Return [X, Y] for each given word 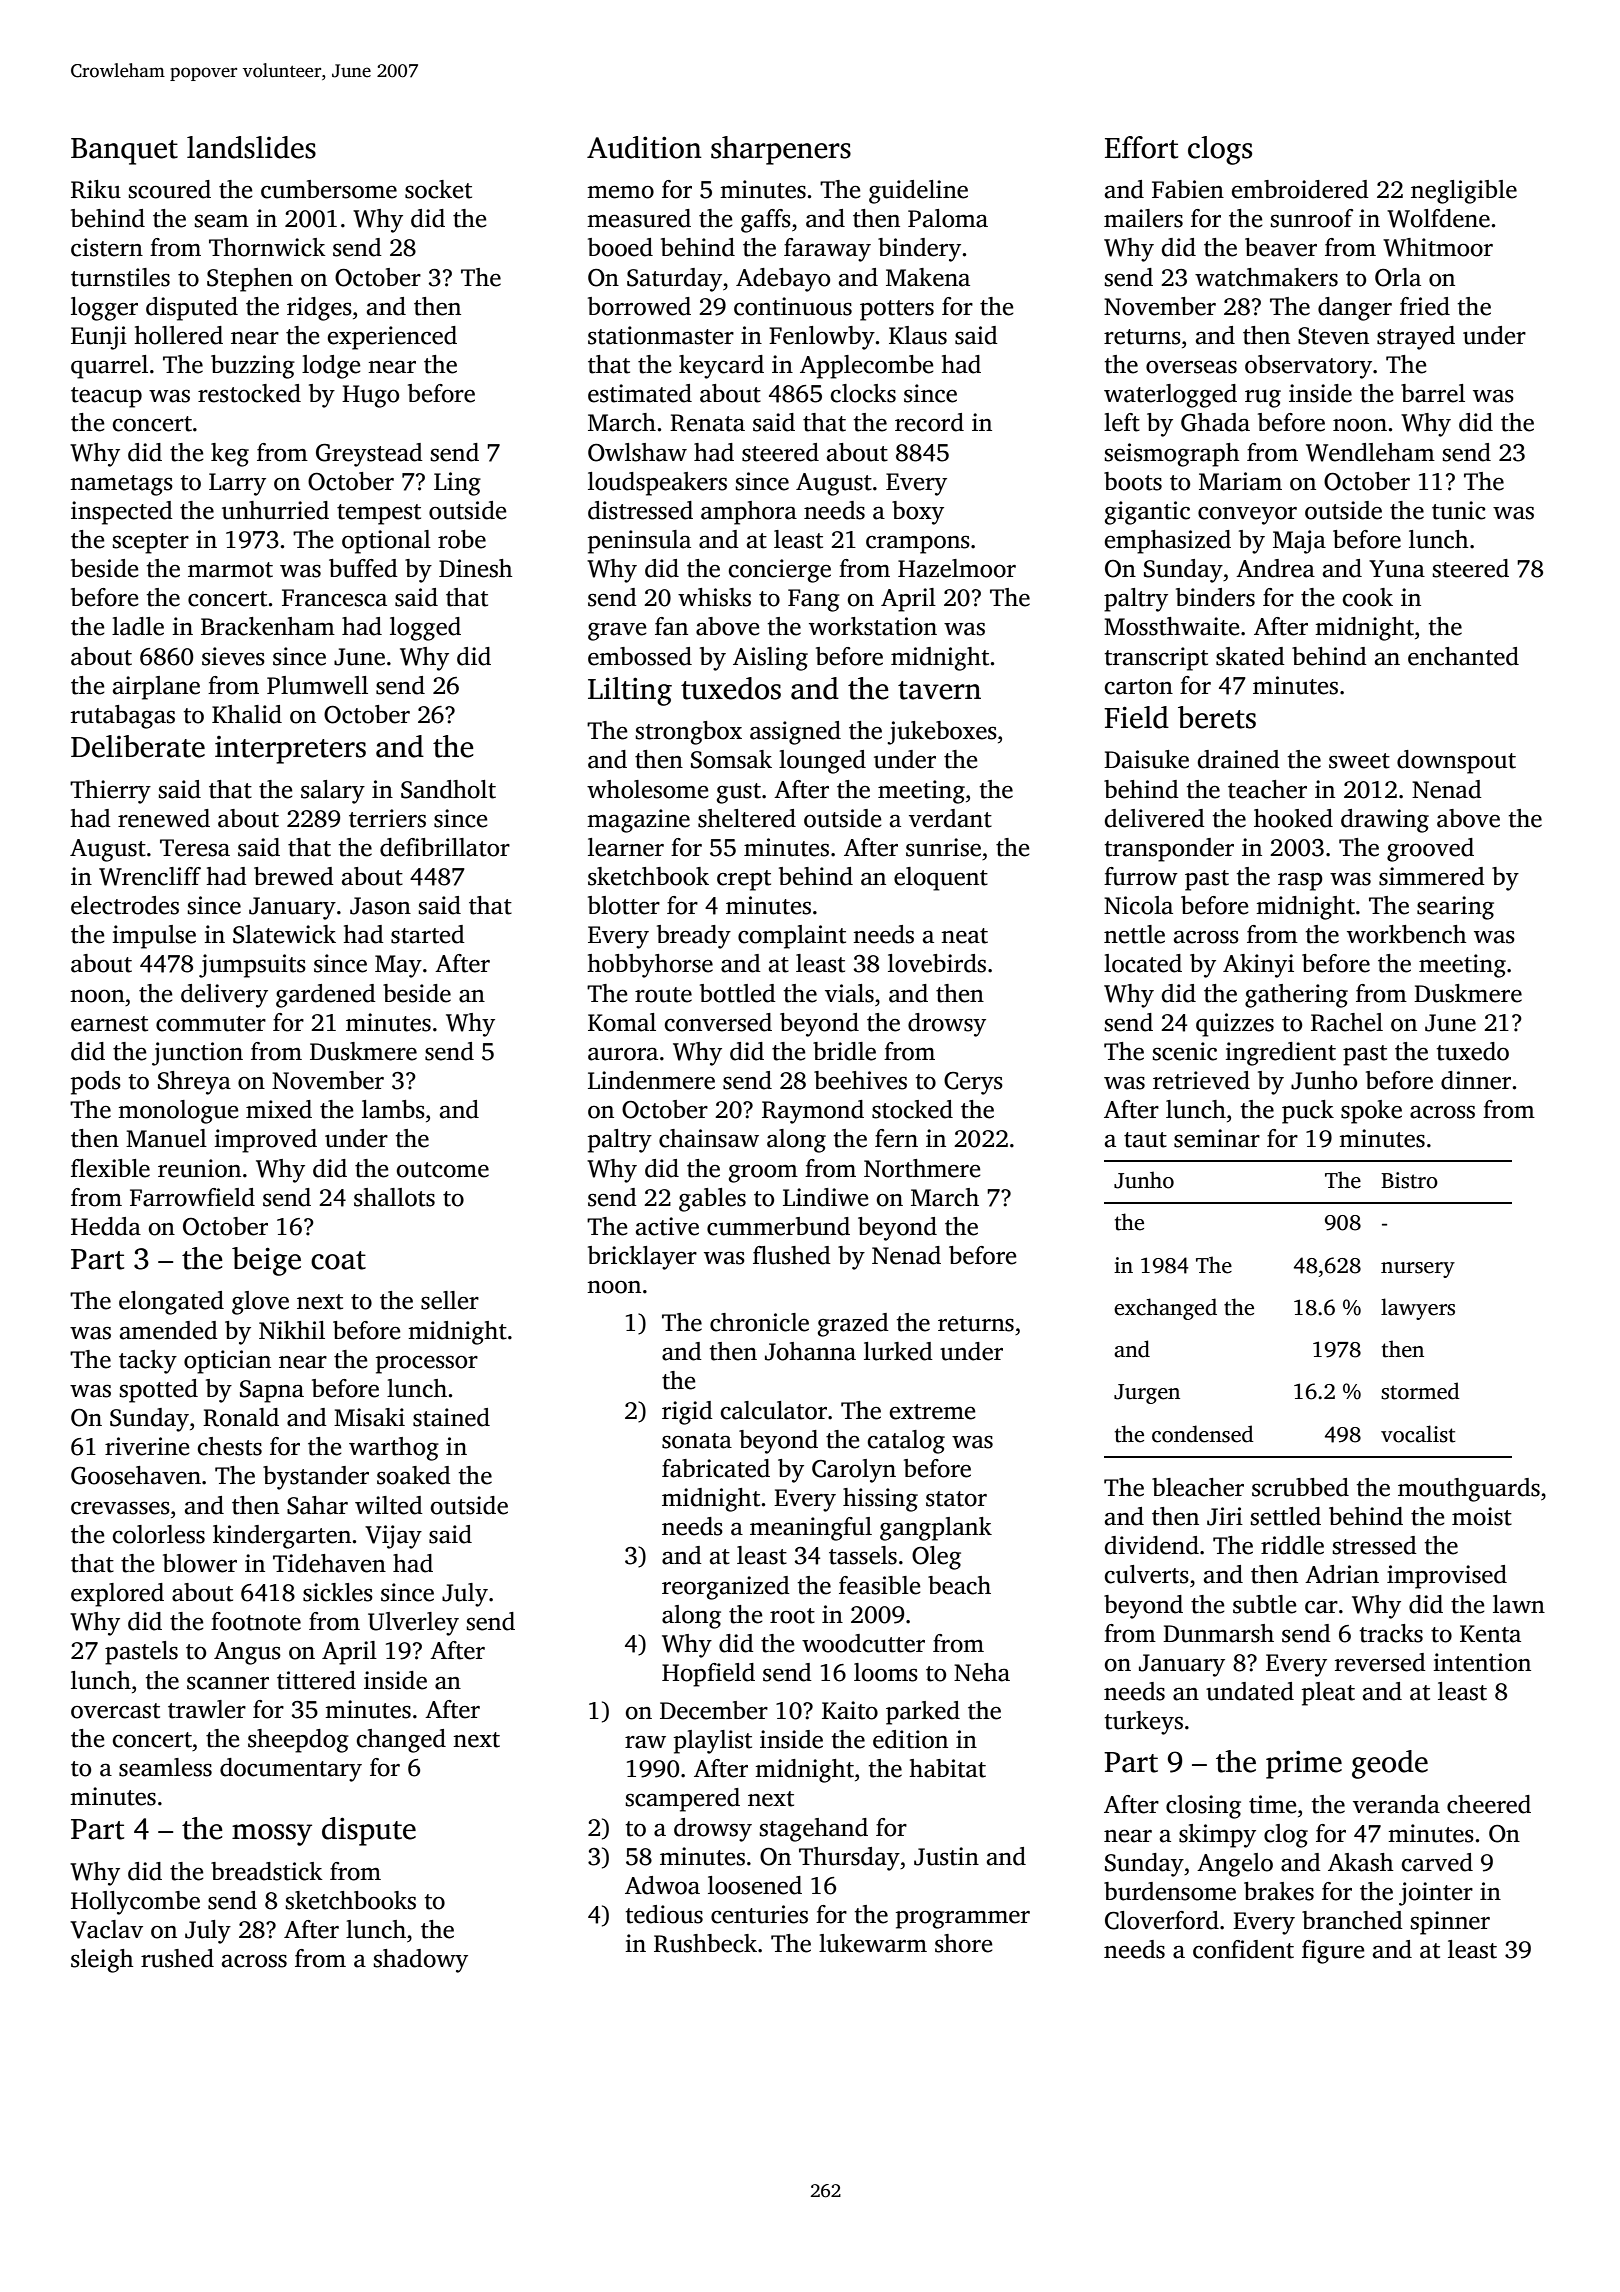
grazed [853, 1325]
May [398, 966]
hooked [1293, 818]
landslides [251, 147]
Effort [1141, 147]
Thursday [849, 1859]
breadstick [267, 1871]
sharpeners [781, 150]
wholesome [647, 789]
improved [265, 1141]
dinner [1476, 1080]
